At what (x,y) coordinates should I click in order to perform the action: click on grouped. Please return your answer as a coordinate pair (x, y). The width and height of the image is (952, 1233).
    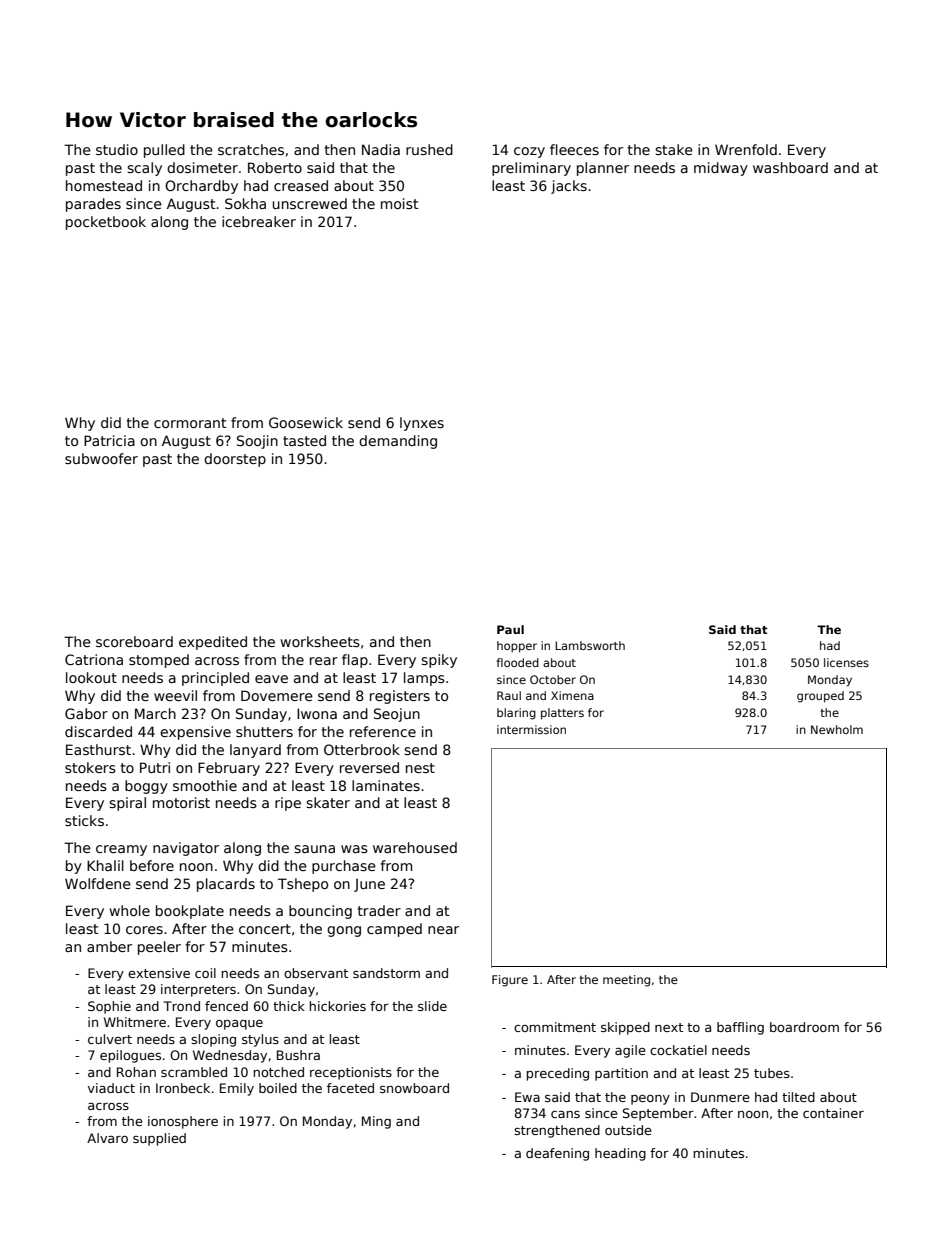
    Looking at the image, I should click on (820, 697).
